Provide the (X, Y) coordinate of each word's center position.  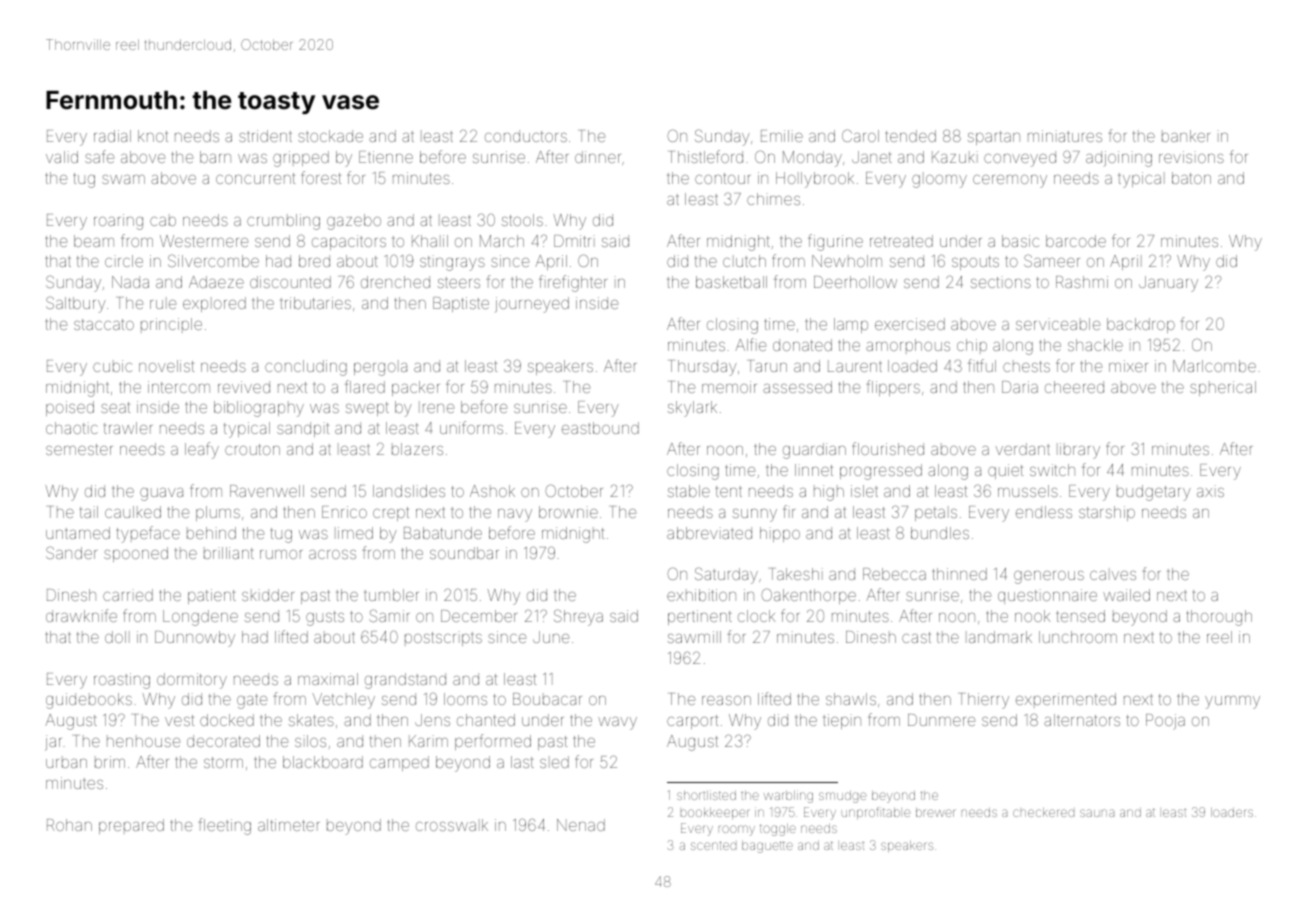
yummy (1232, 702)
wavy (617, 723)
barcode (1076, 241)
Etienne (386, 157)
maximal (328, 679)
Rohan (69, 825)
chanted (486, 720)
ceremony (1010, 181)
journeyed (532, 305)
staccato (104, 324)
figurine (835, 242)
